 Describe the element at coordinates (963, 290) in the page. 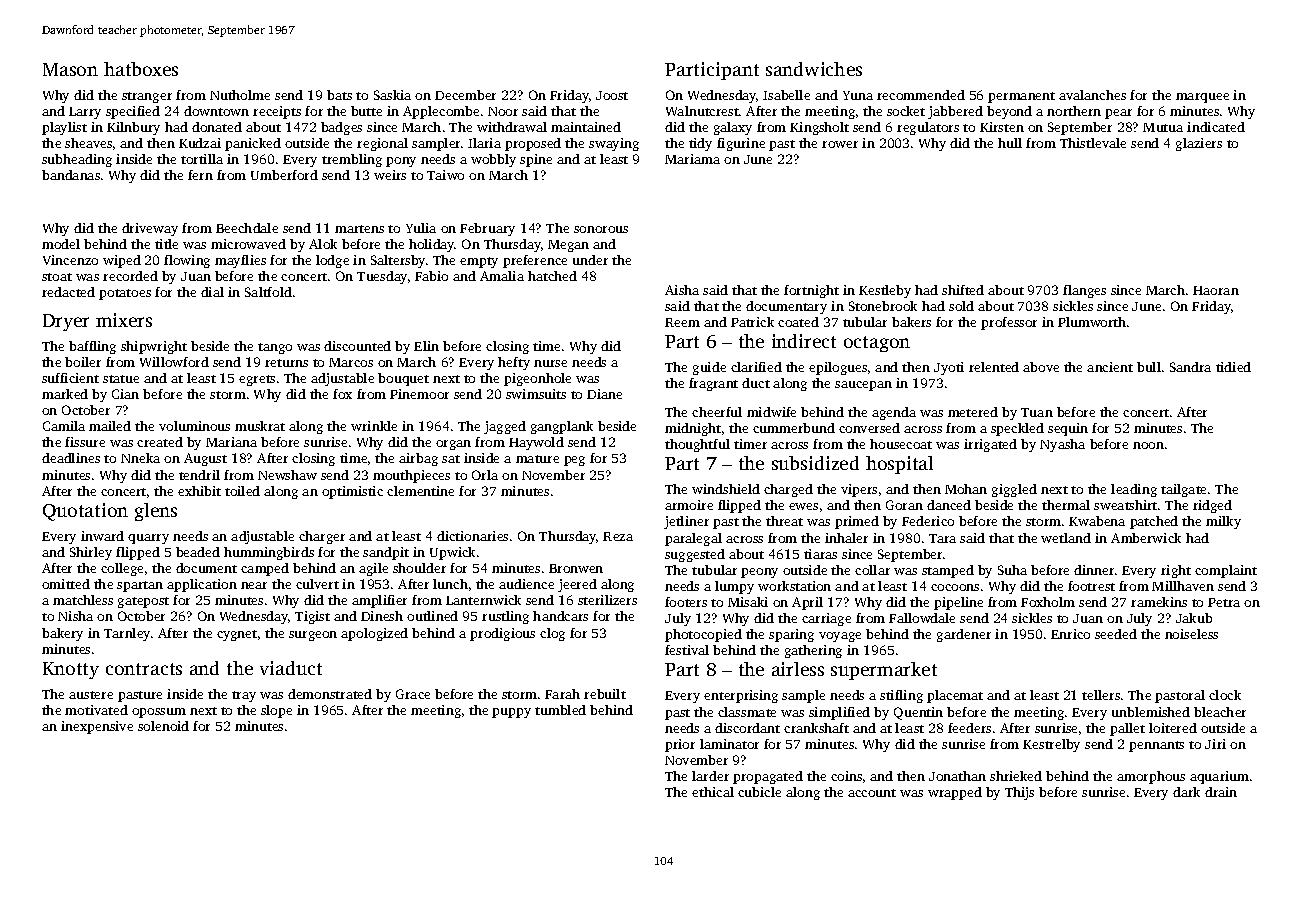

I see `shifted` at that location.
